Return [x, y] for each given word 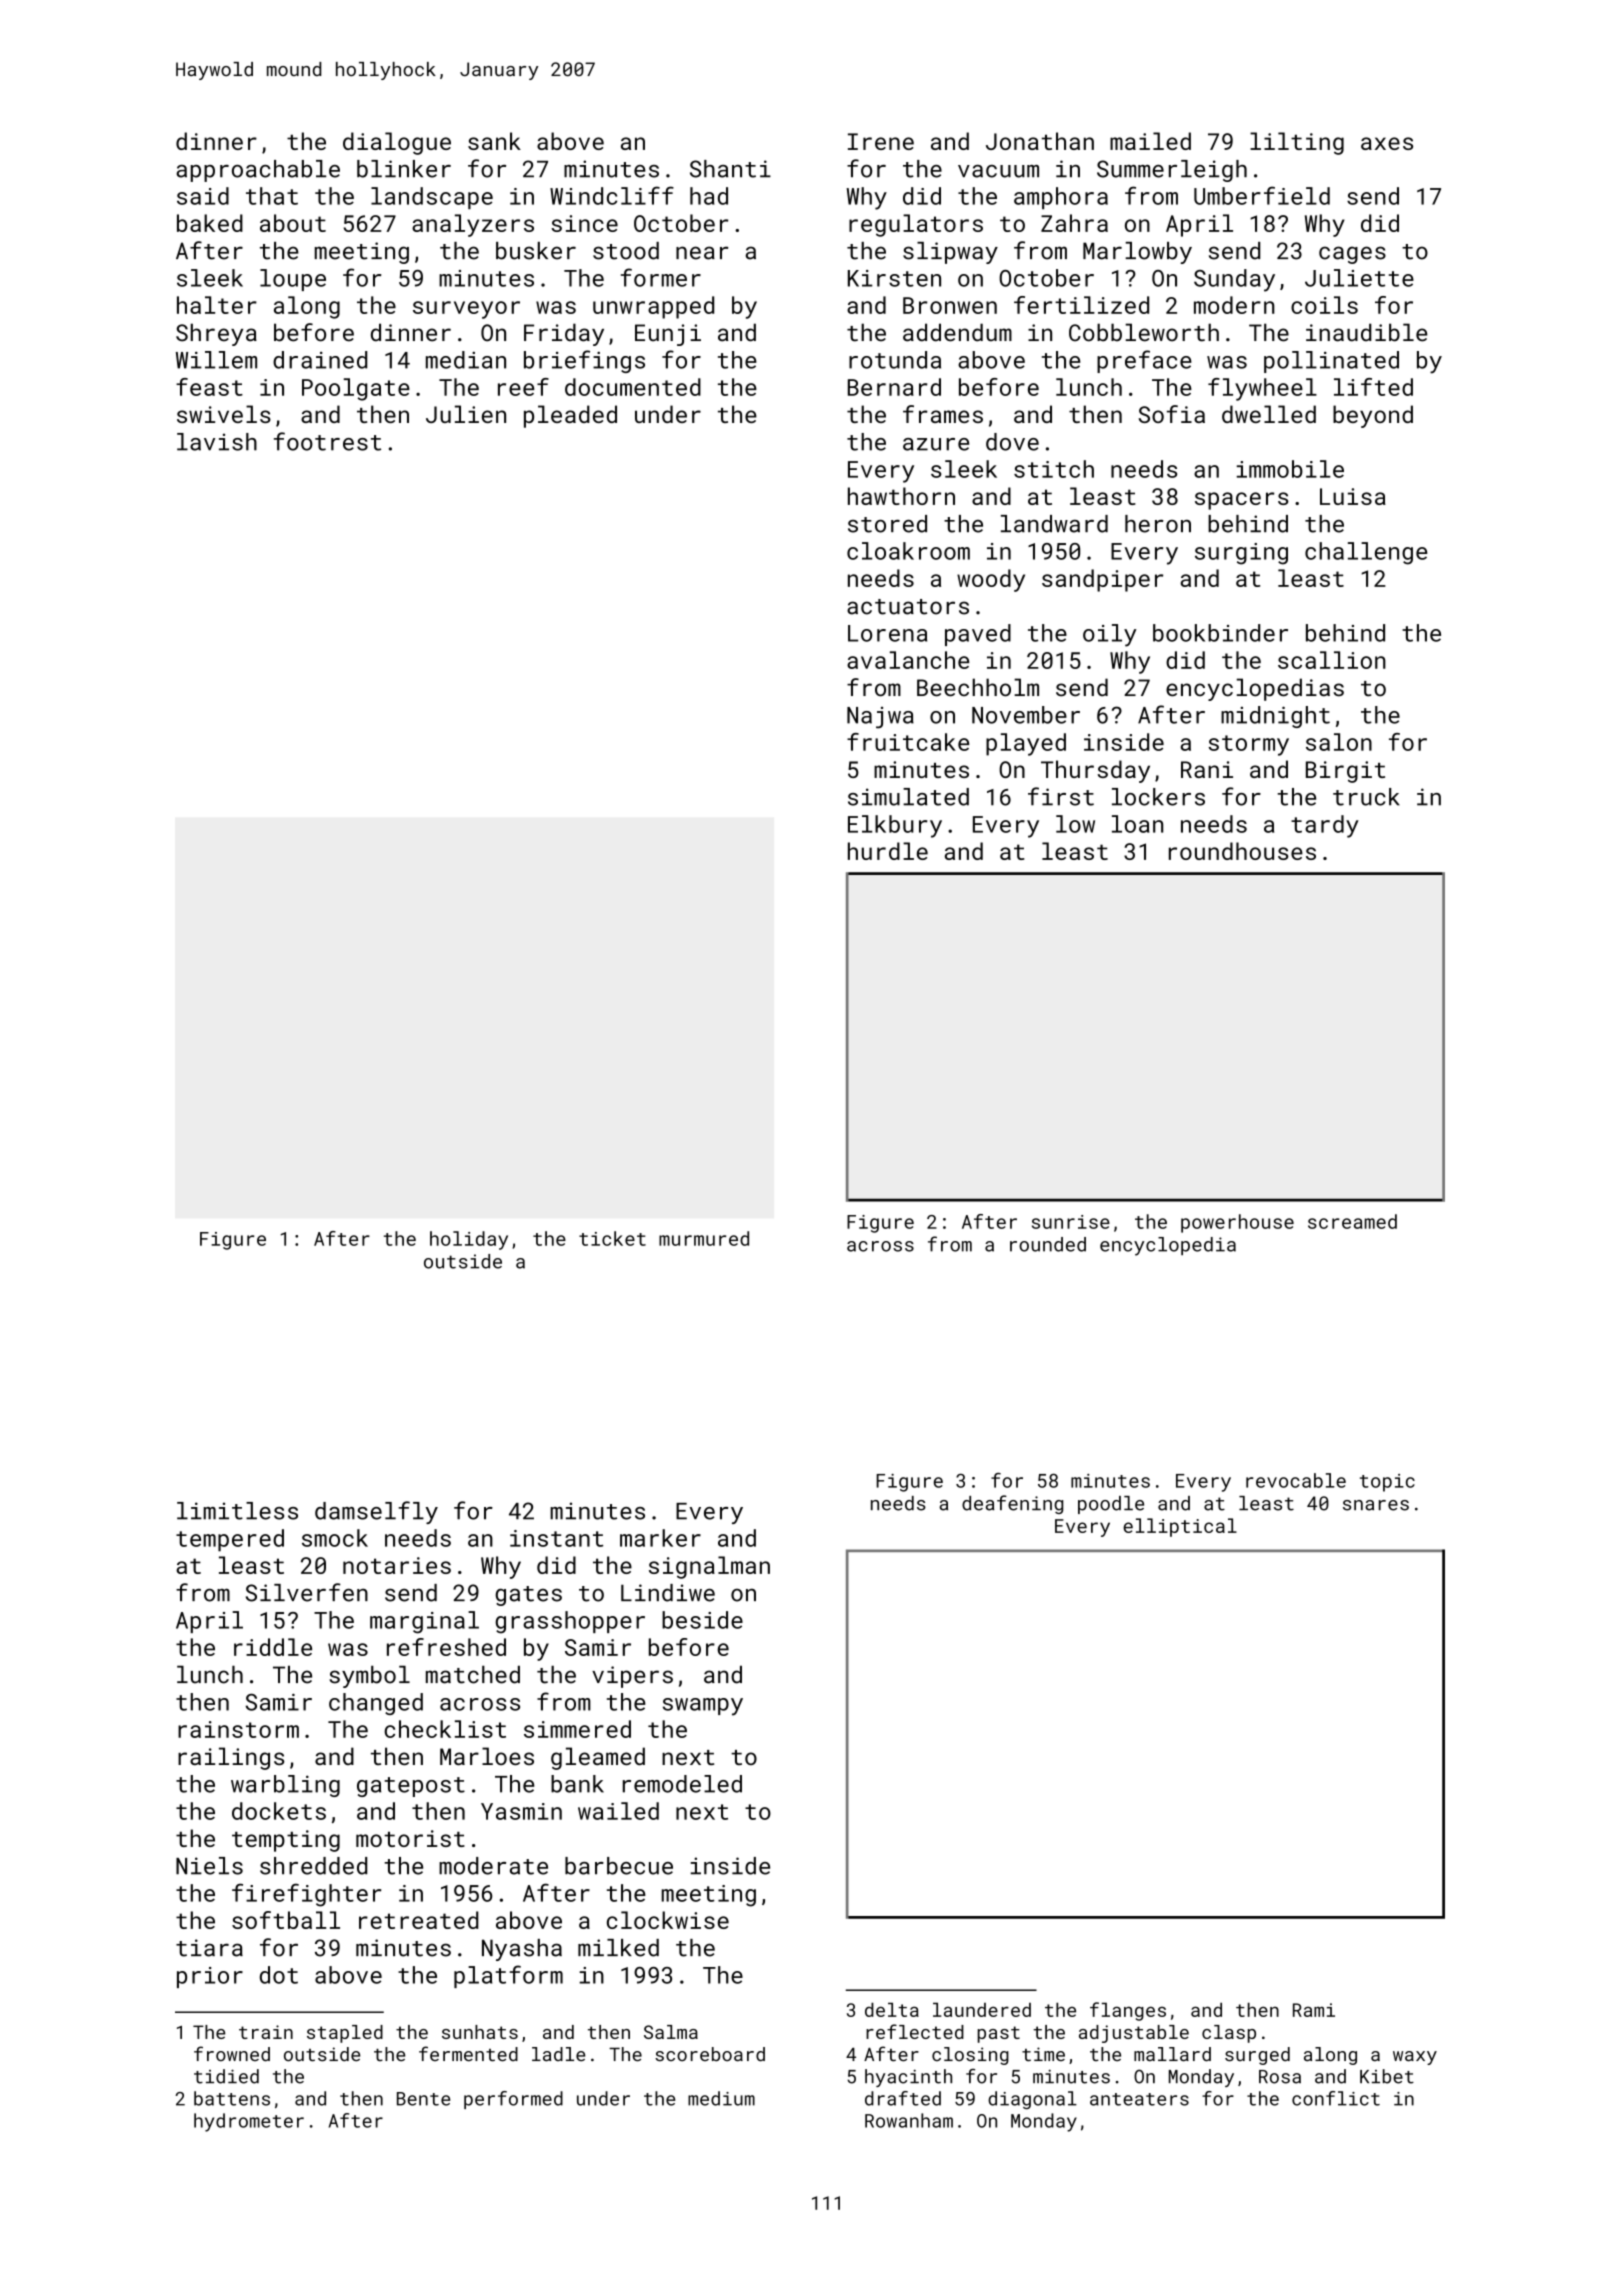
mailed [1150, 141]
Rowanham [909, 2120]
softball [286, 1920]
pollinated [1331, 362]
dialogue [397, 143]
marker [660, 1538]
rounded [1048, 1244]
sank [494, 141]
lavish [217, 442]
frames [943, 414]
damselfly [376, 1512]
